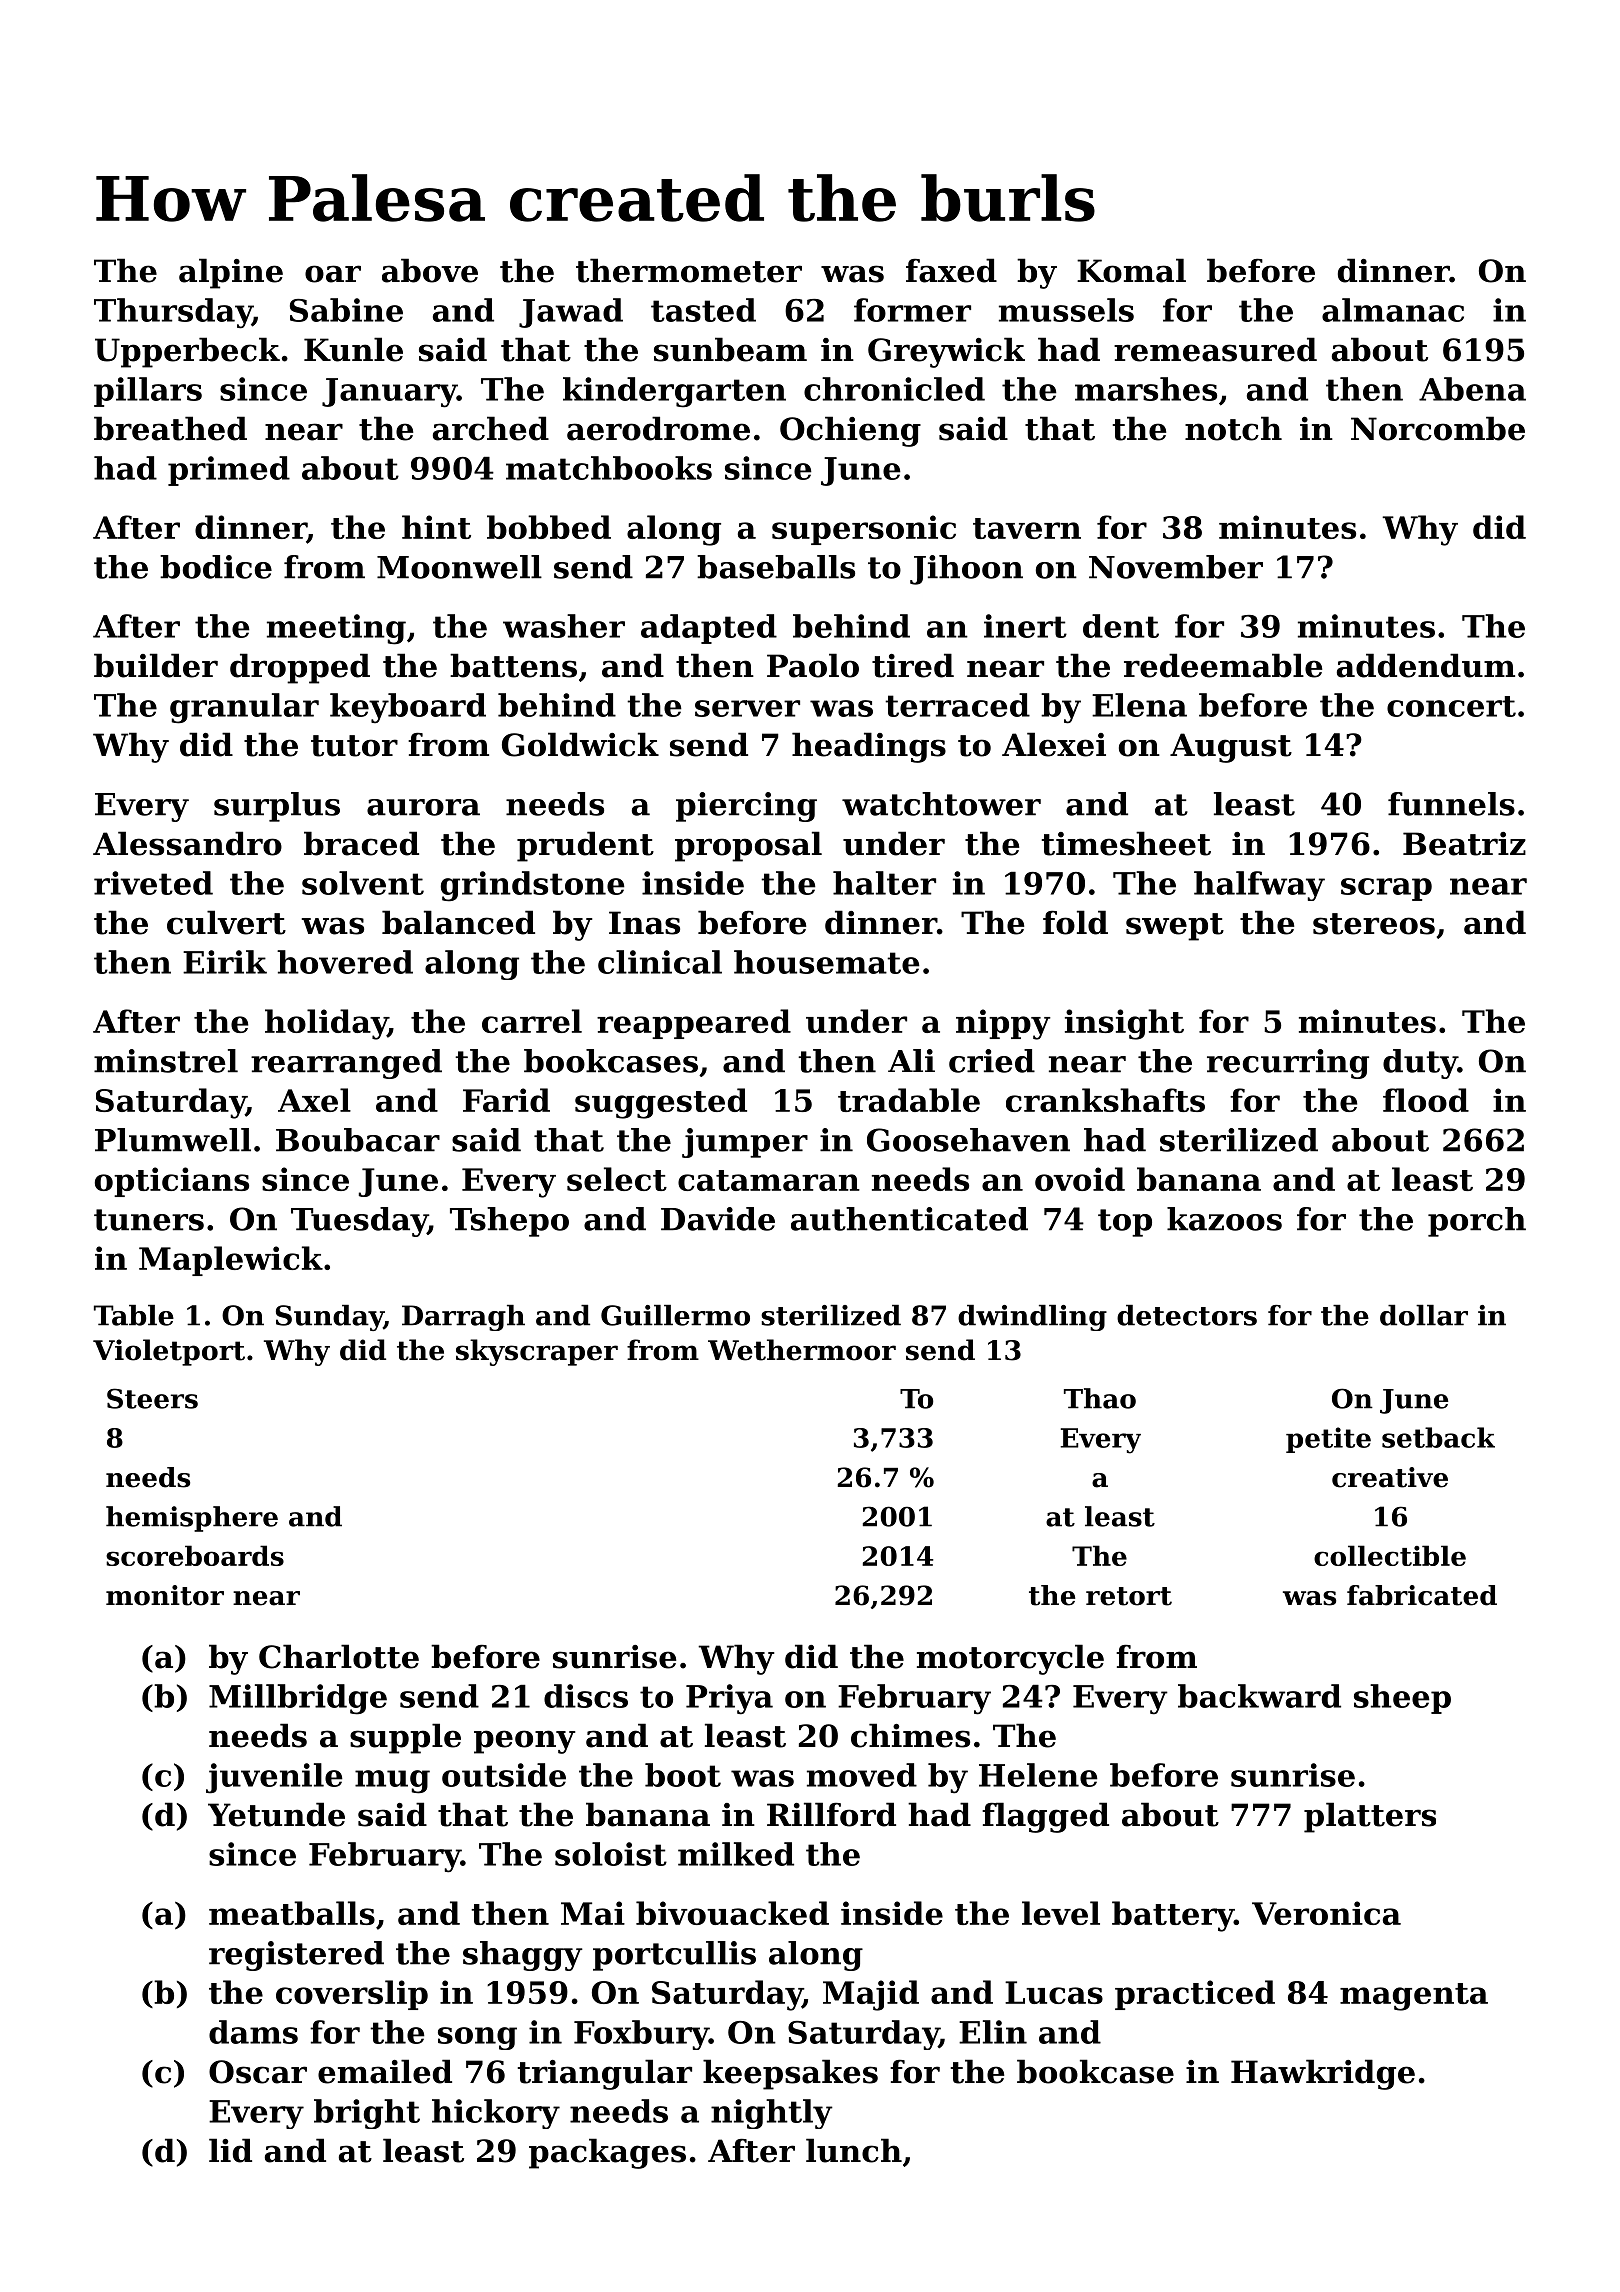 The image size is (1620, 2292). What do you see at coordinates (658, 428) in the screenshot?
I see `aerodrome` at bounding box center [658, 428].
